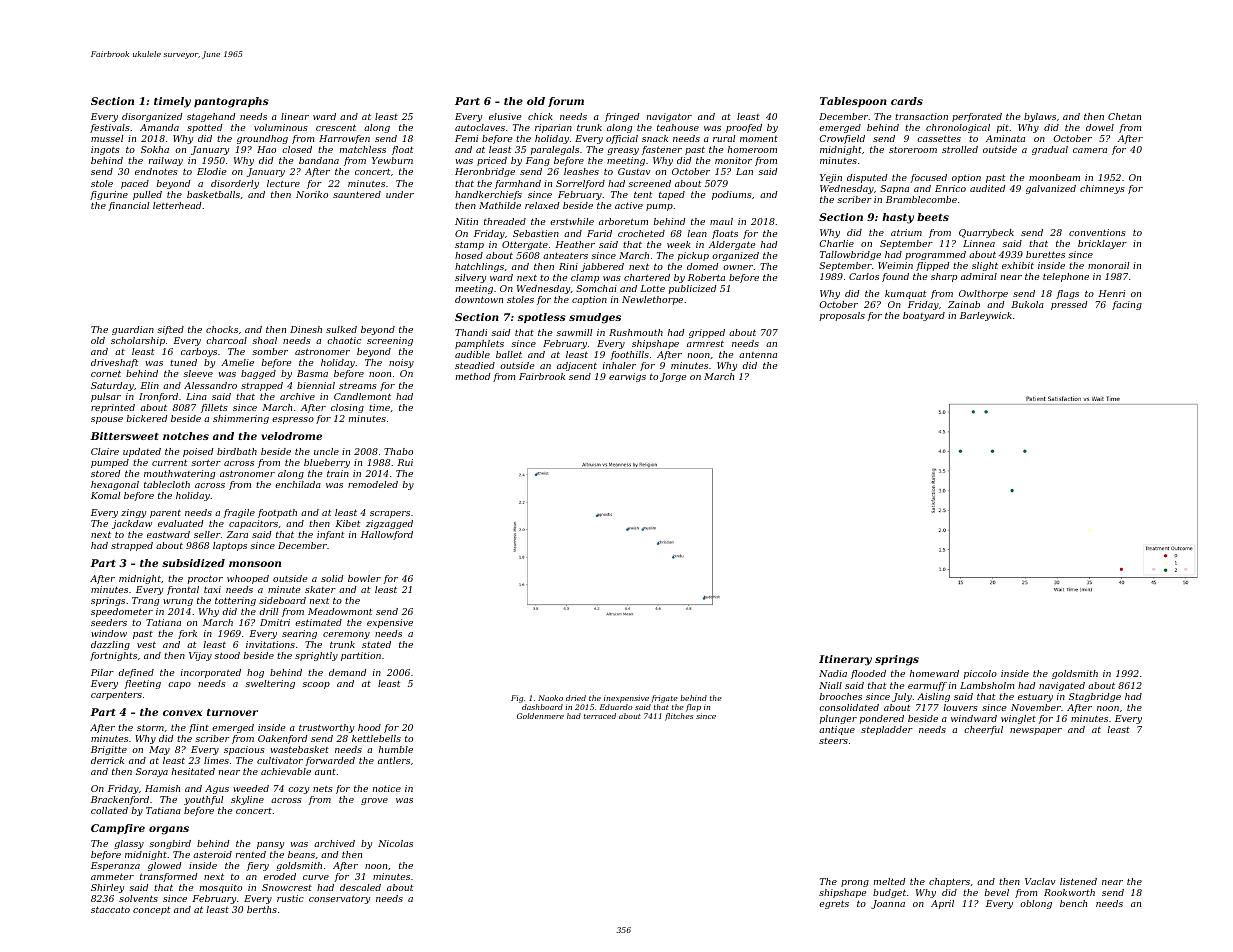 This image has width=1233, height=952. What do you see at coordinates (473, 376) in the image?
I see `method` at bounding box center [473, 376].
